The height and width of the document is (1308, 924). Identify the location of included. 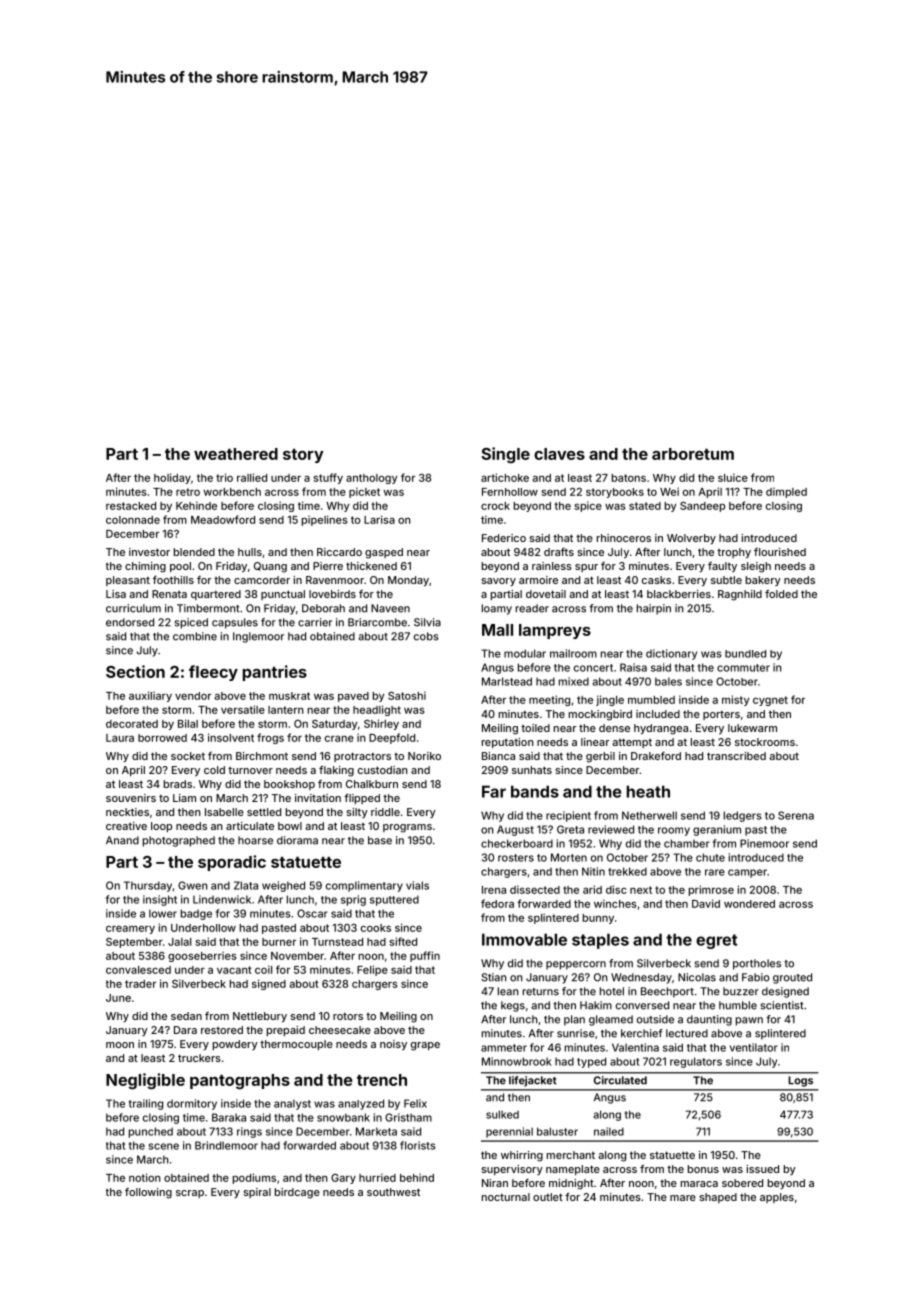
(658, 714).
